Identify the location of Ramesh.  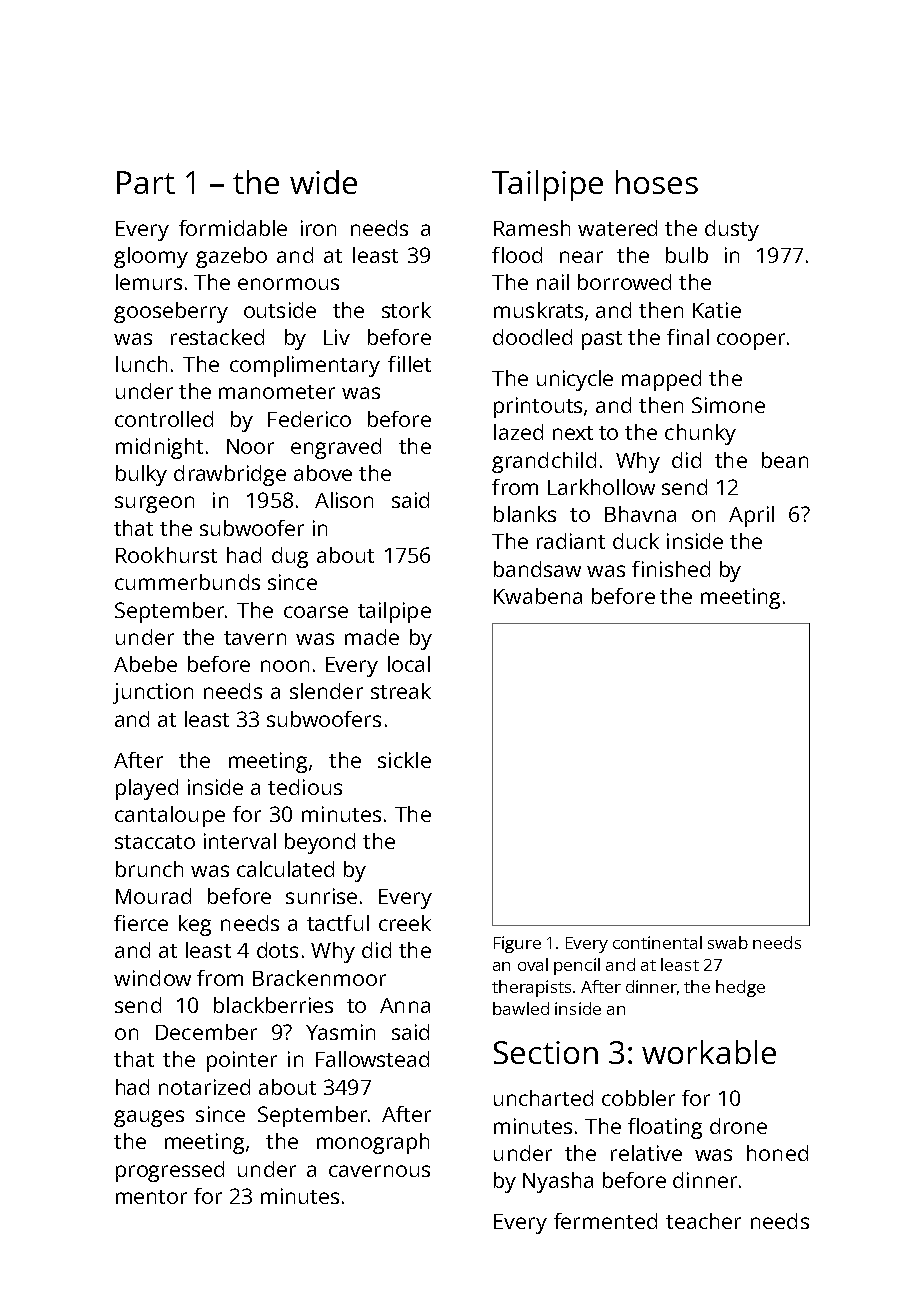
(532, 228).
